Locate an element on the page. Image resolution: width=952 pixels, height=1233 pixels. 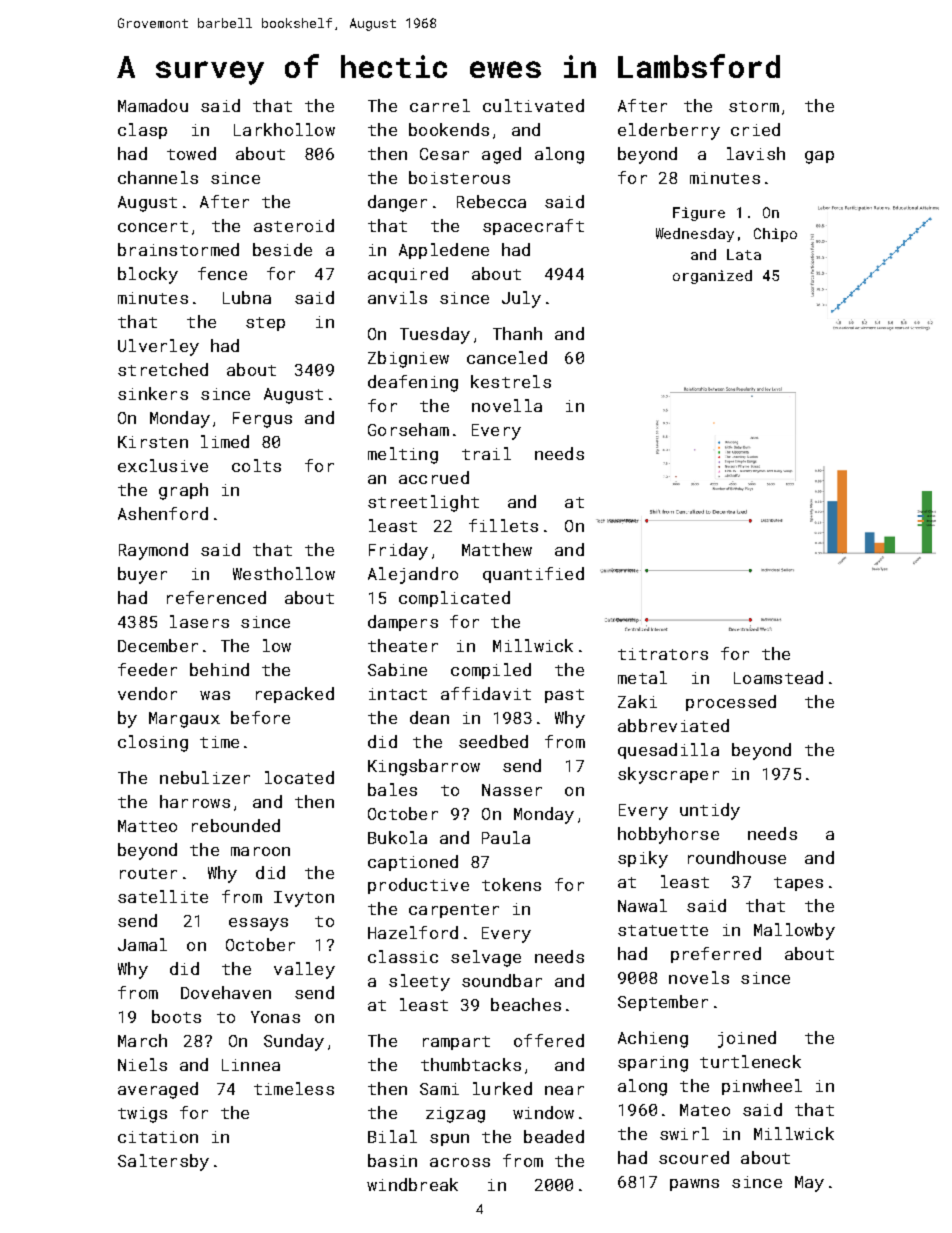
bookends is located at coordinates (449, 129).
